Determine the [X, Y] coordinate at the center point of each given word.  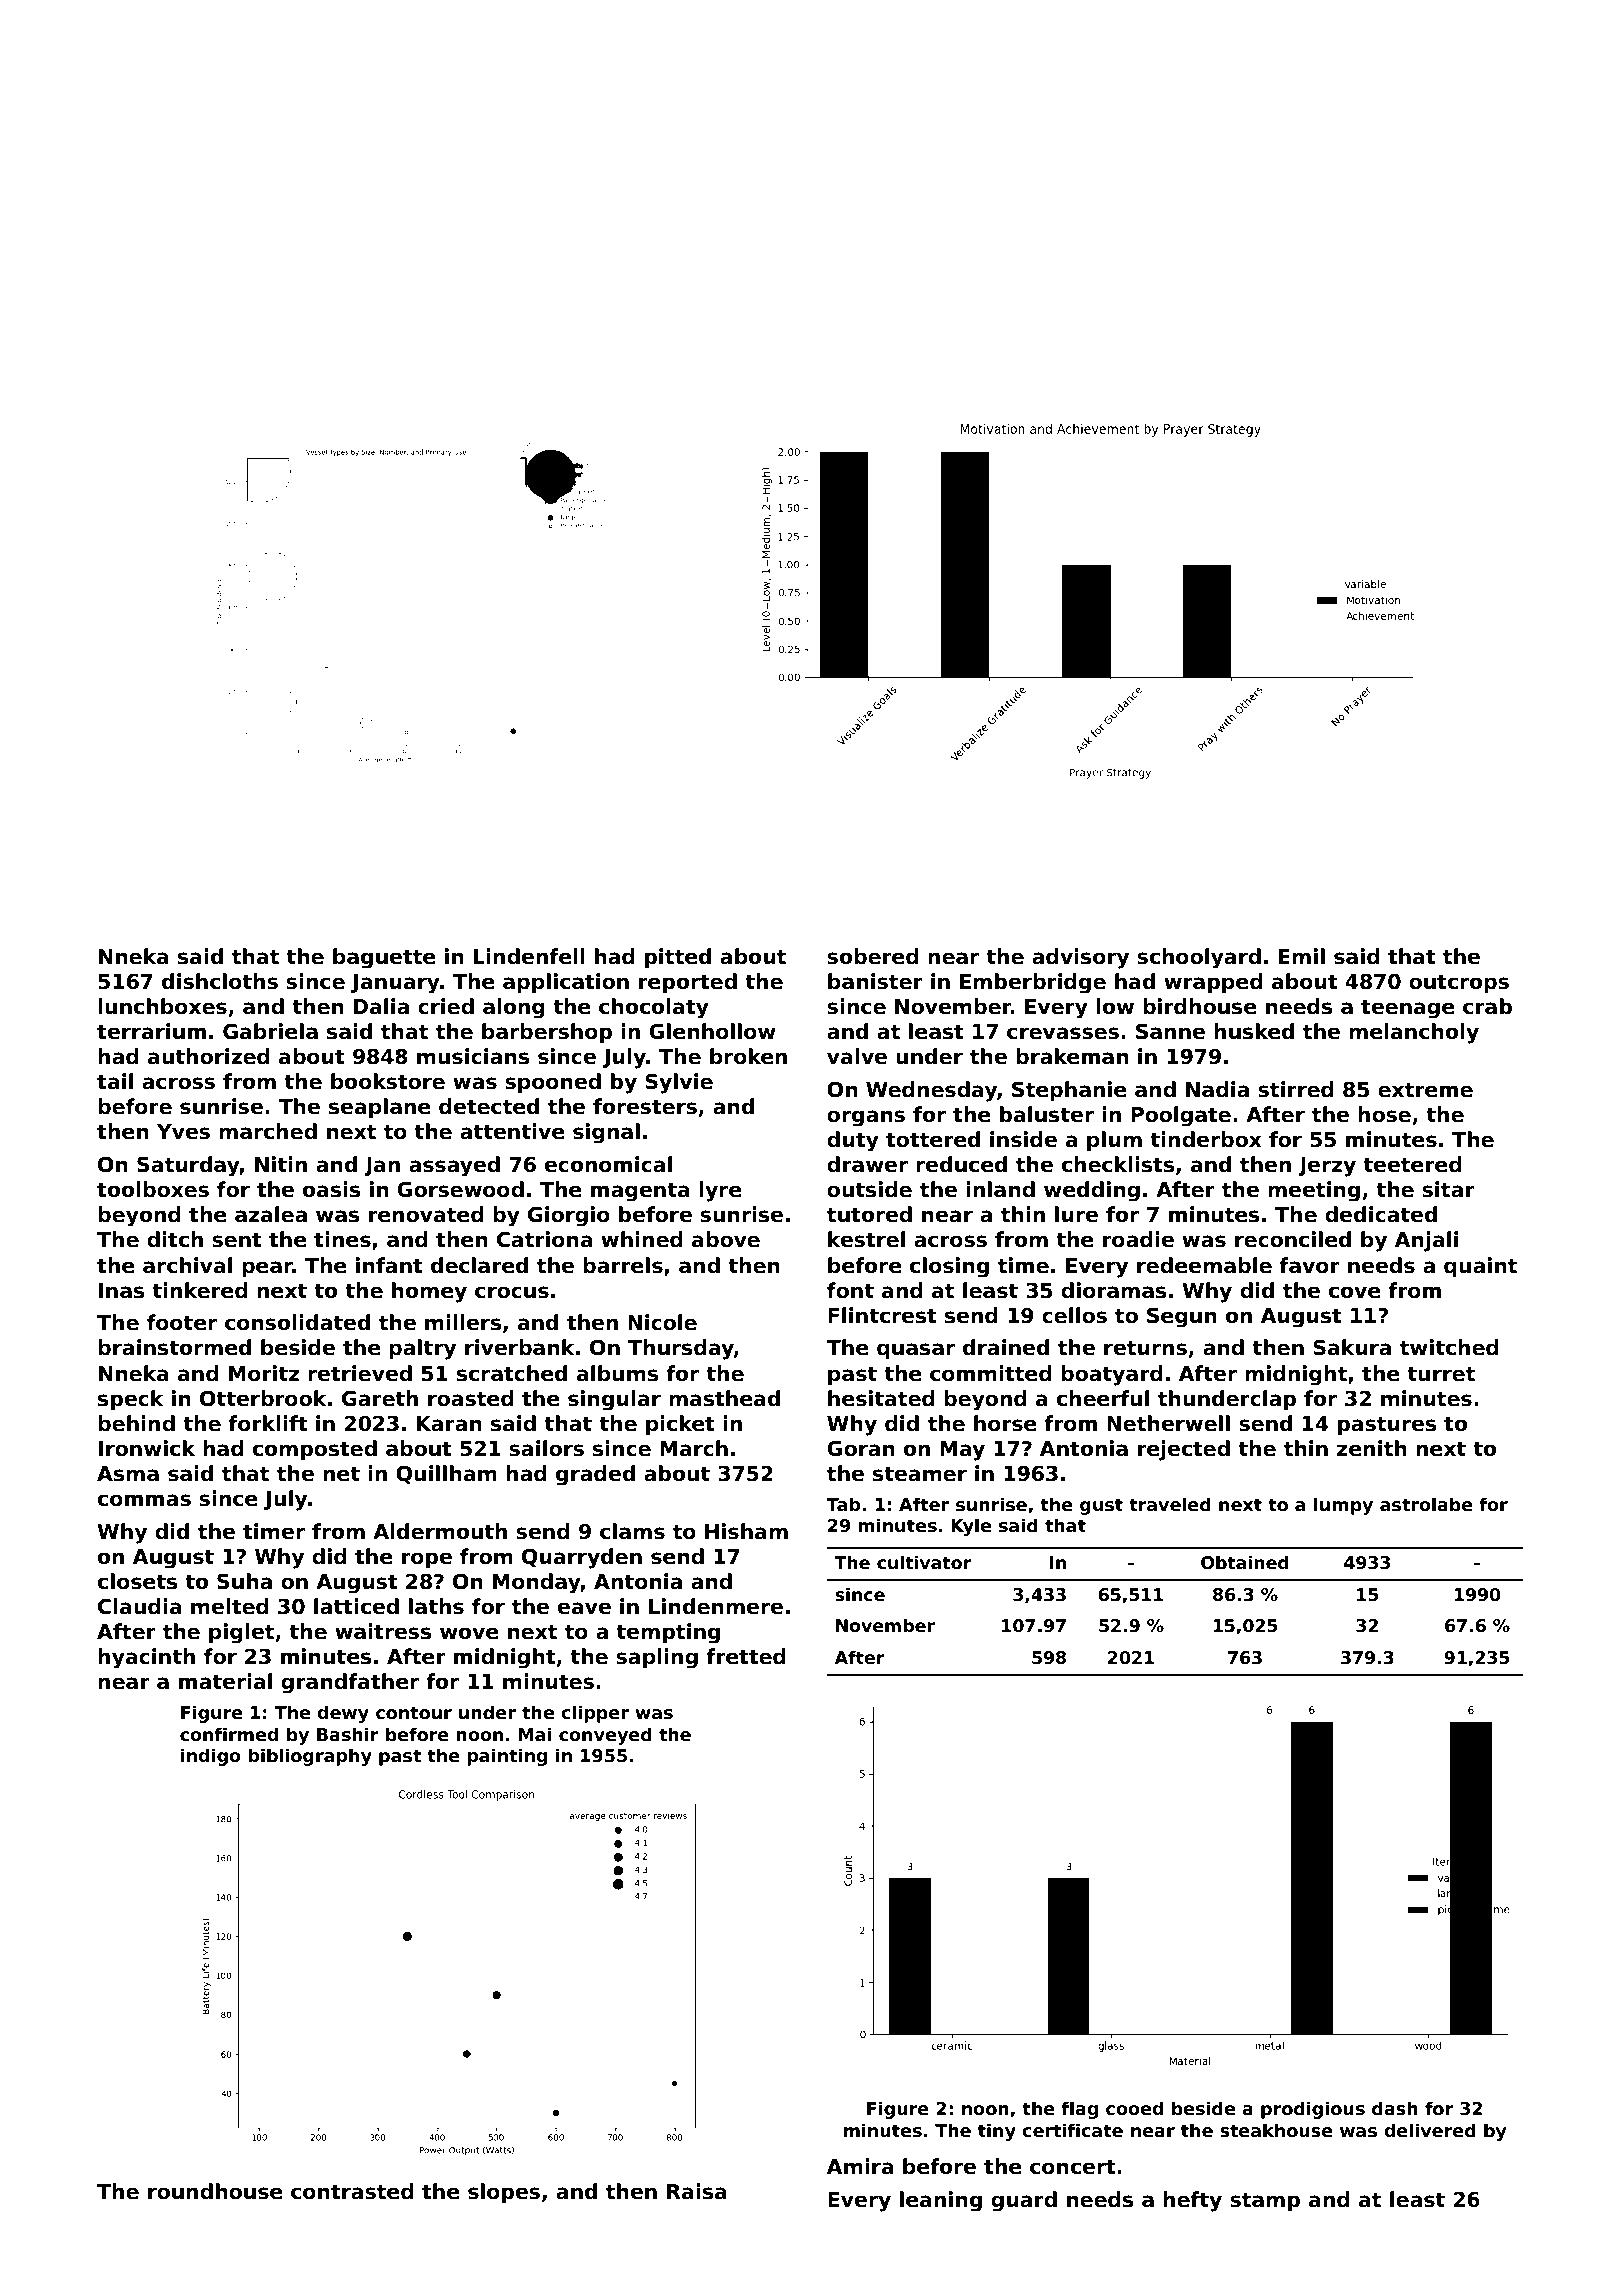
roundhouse [215, 2191]
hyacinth [146, 1658]
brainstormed [174, 1347]
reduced [961, 1164]
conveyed [605, 1736]
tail [115, 1081]
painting [507, 1757]
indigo [211, 1757]
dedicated [1381, 1214]
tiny [997, 2132]
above [726, 1239]
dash [1395, 2108]
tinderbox [1206, 1139]
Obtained [1245, 1562]
